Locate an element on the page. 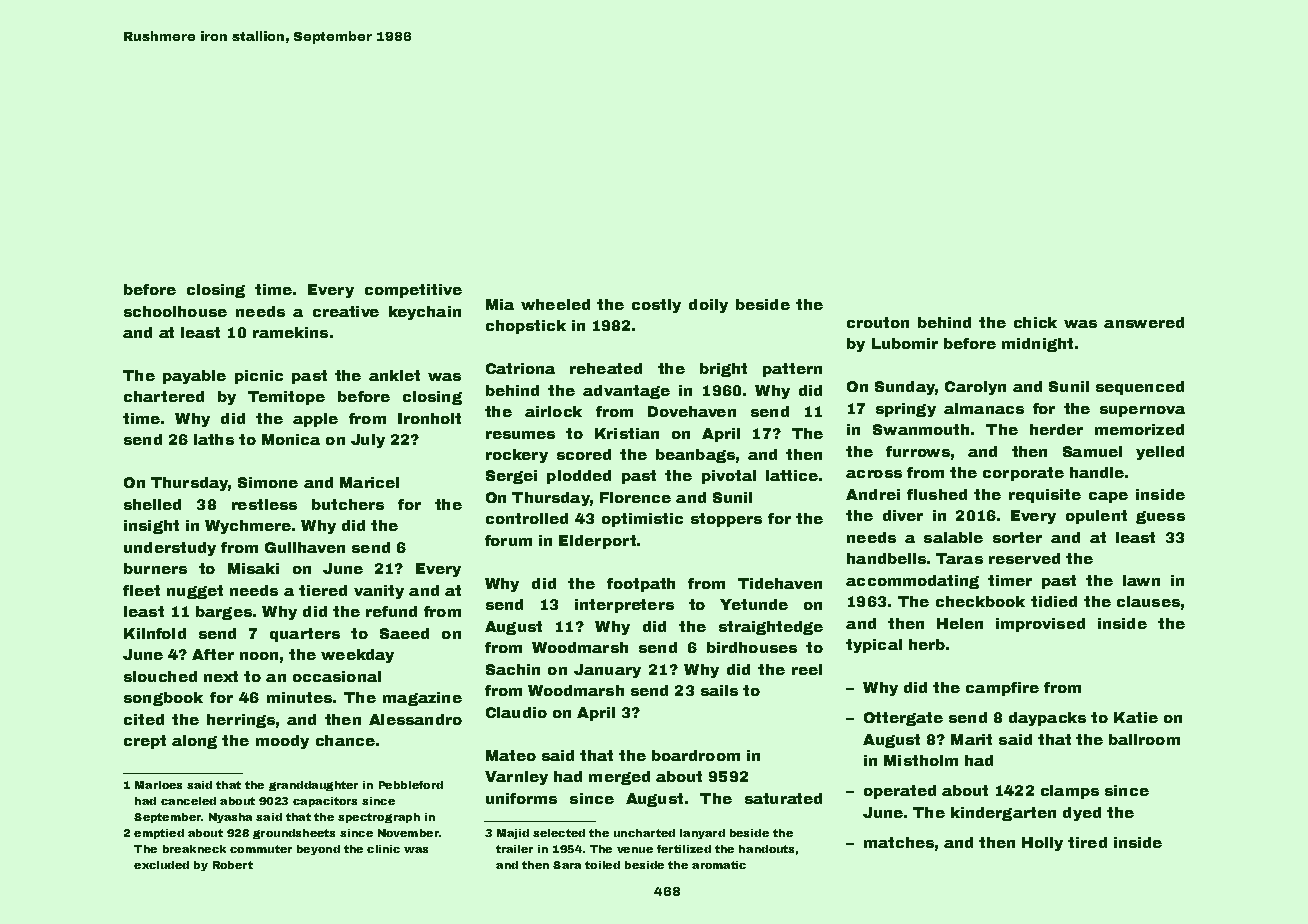 This image has height=924, width=1308. competitive is located at coordinates (413, 291).
